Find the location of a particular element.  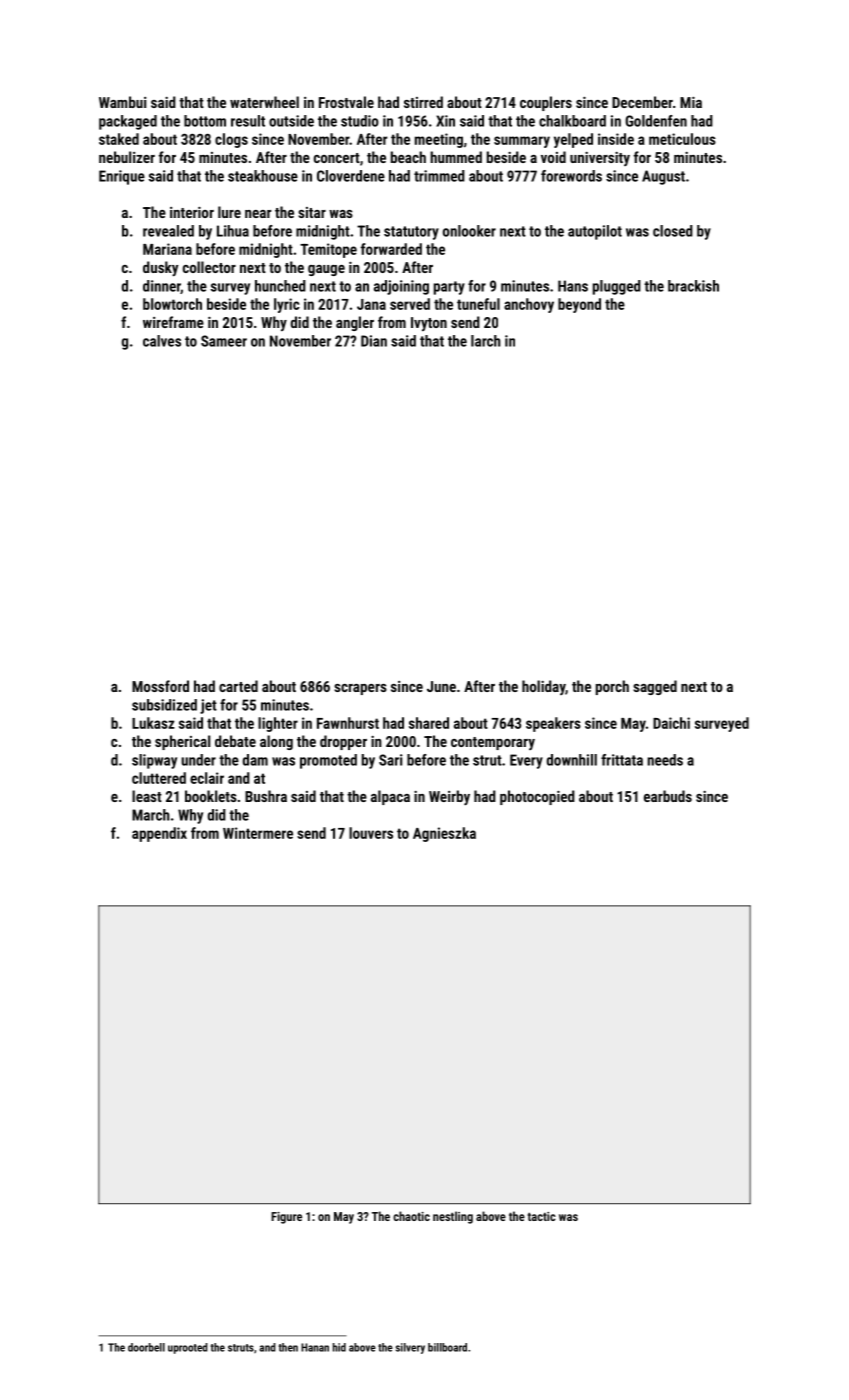

chaotic is located at coordinates (411, 1216).
